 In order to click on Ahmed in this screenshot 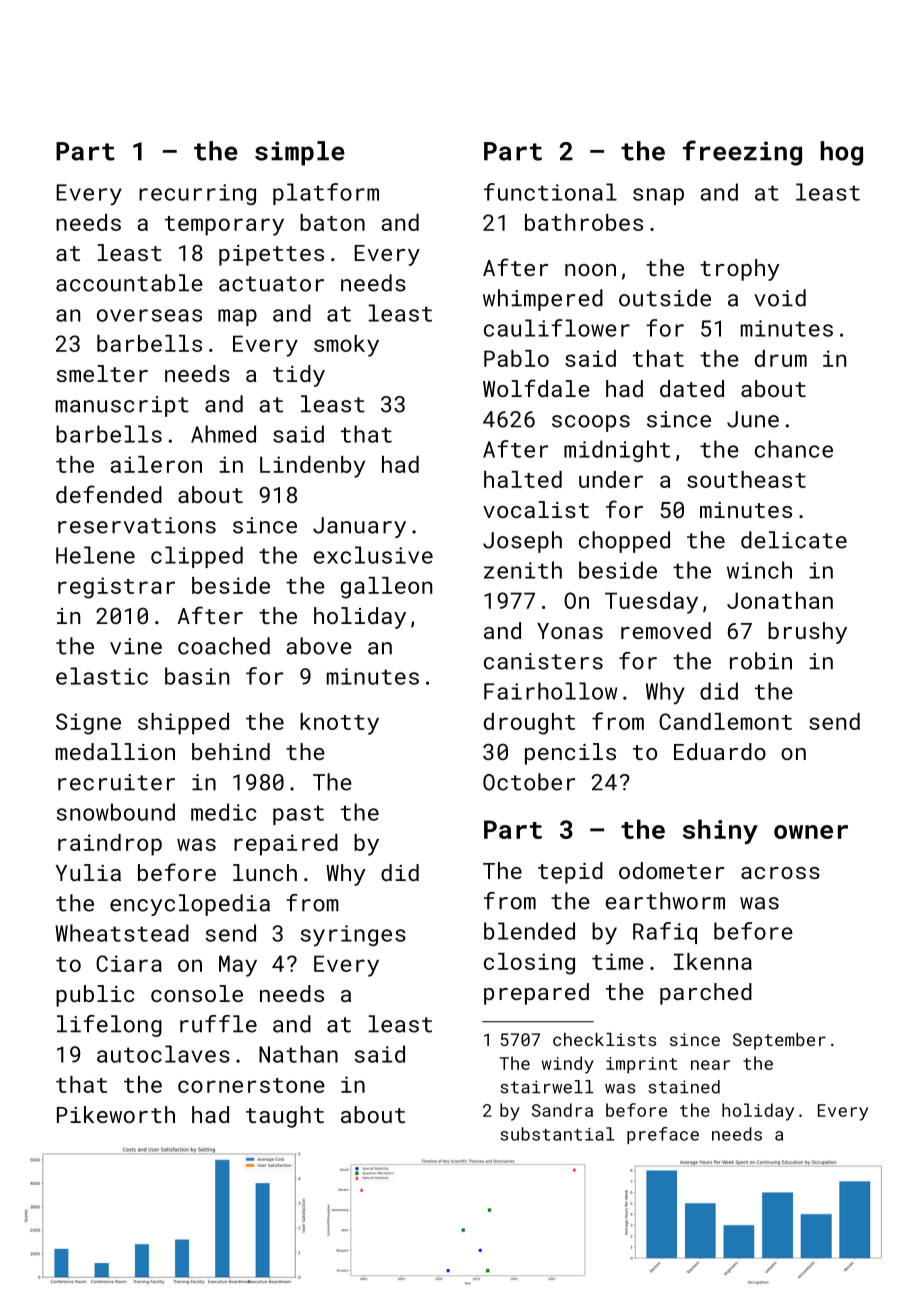, I will do `click(223, 434)`.
